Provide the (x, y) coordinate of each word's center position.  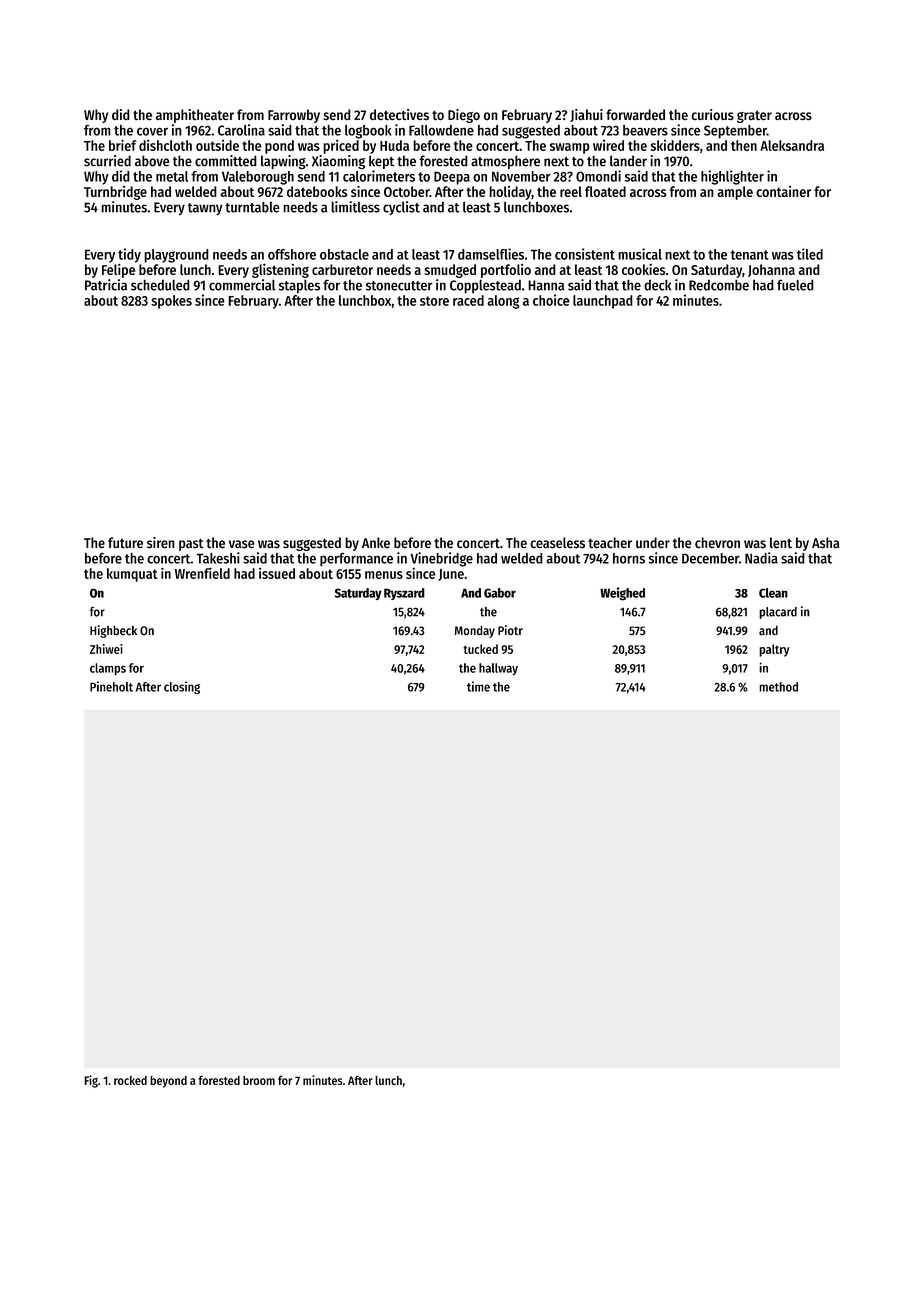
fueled (795, 285)
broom (259, 1080)
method (778, 687)
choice (551, 300)
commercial (242, 285)
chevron (717, 543)
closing (182, 687)
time (478, 686)
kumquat (132, 575)
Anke (376, 543)
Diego (464, 116)
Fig (91, 1081)
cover (152, 131)
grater (754, 117)
